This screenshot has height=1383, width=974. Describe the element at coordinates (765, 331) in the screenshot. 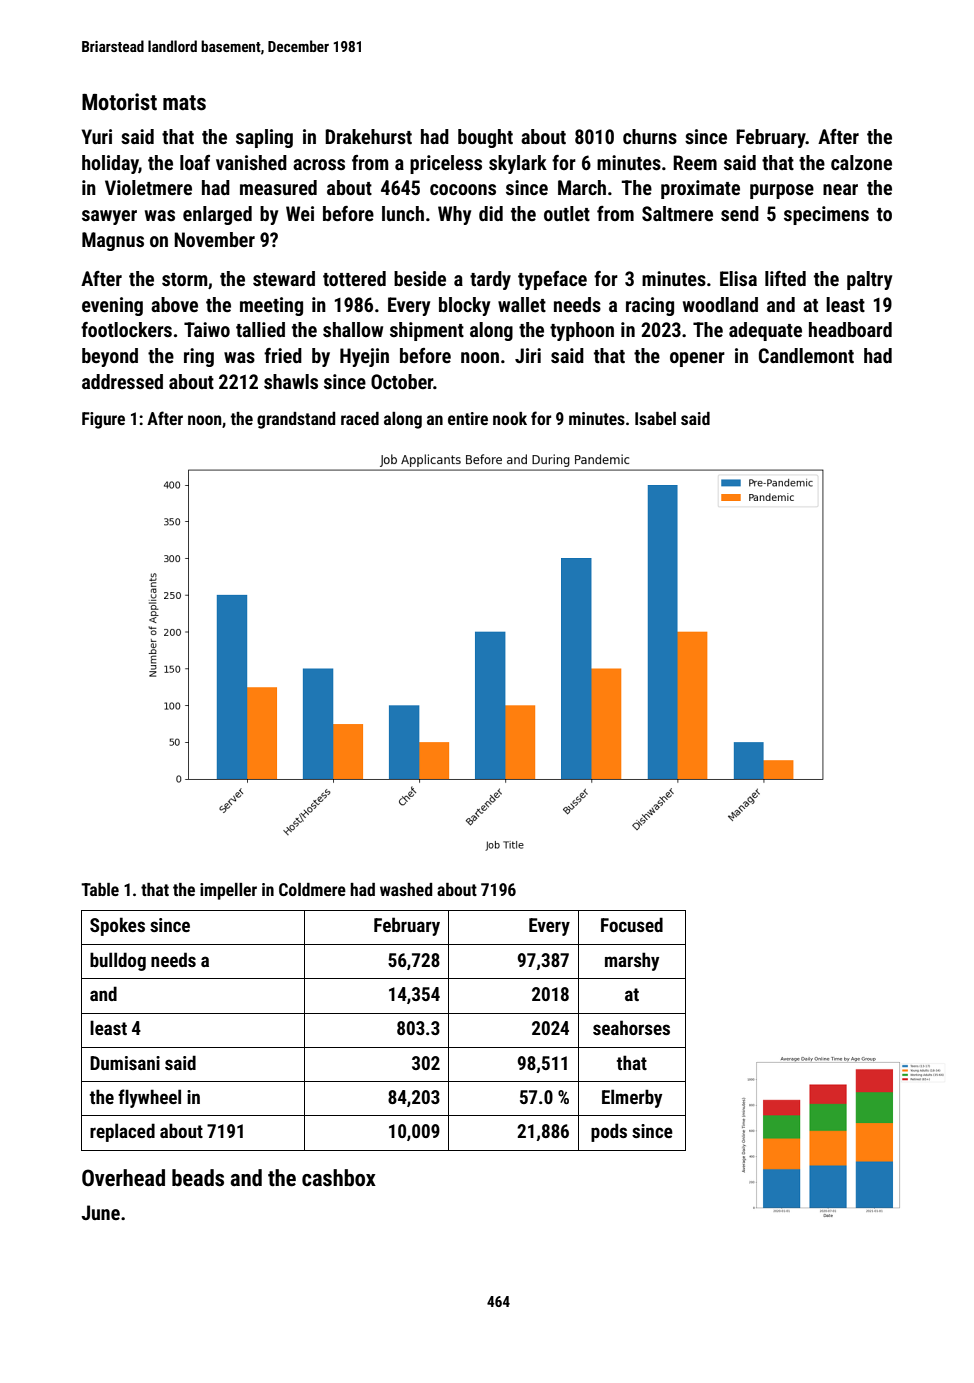

I see `adequate` at that location.
